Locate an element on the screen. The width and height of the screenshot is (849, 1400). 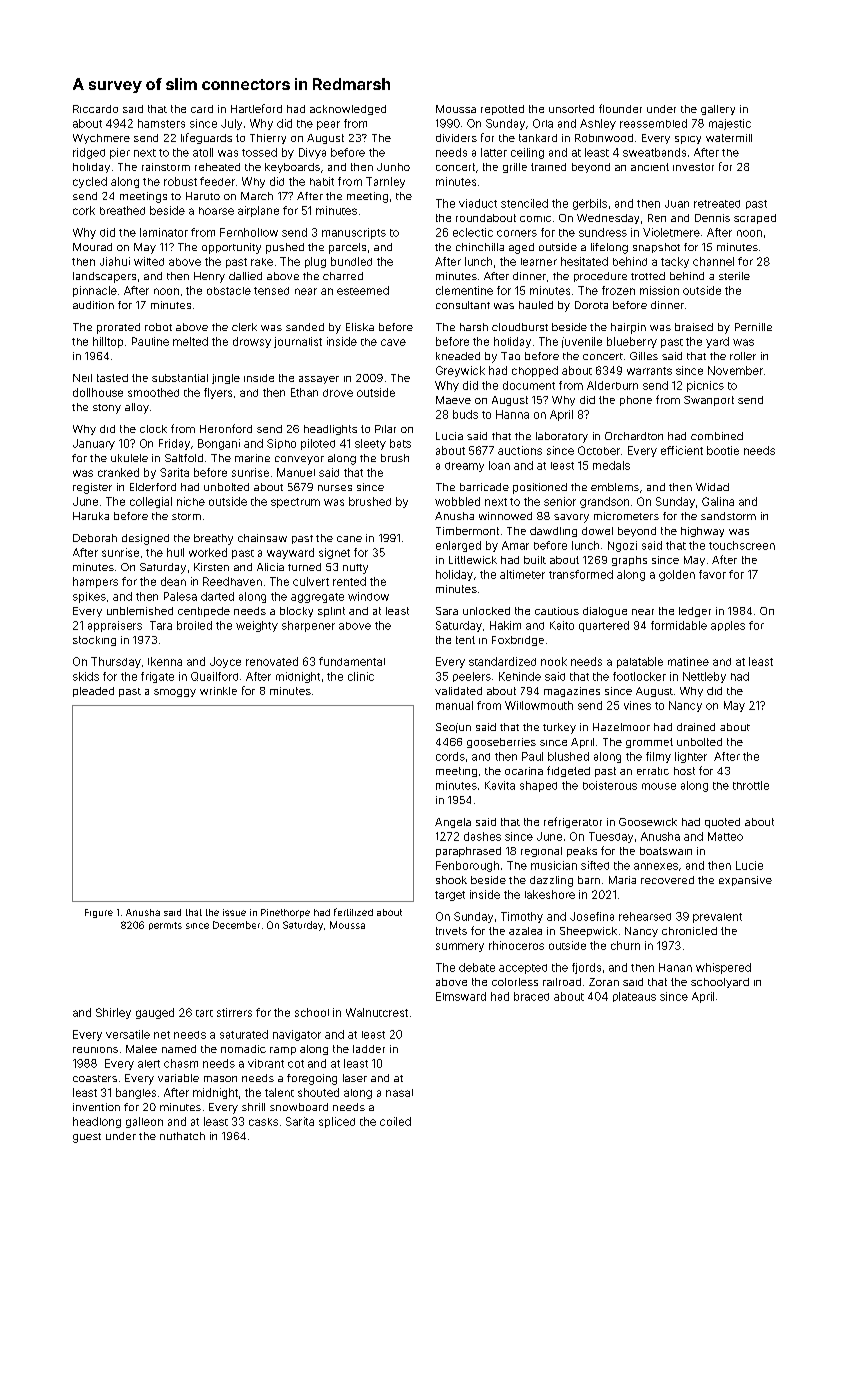
unsorted is located at coordinates (571, 109).
